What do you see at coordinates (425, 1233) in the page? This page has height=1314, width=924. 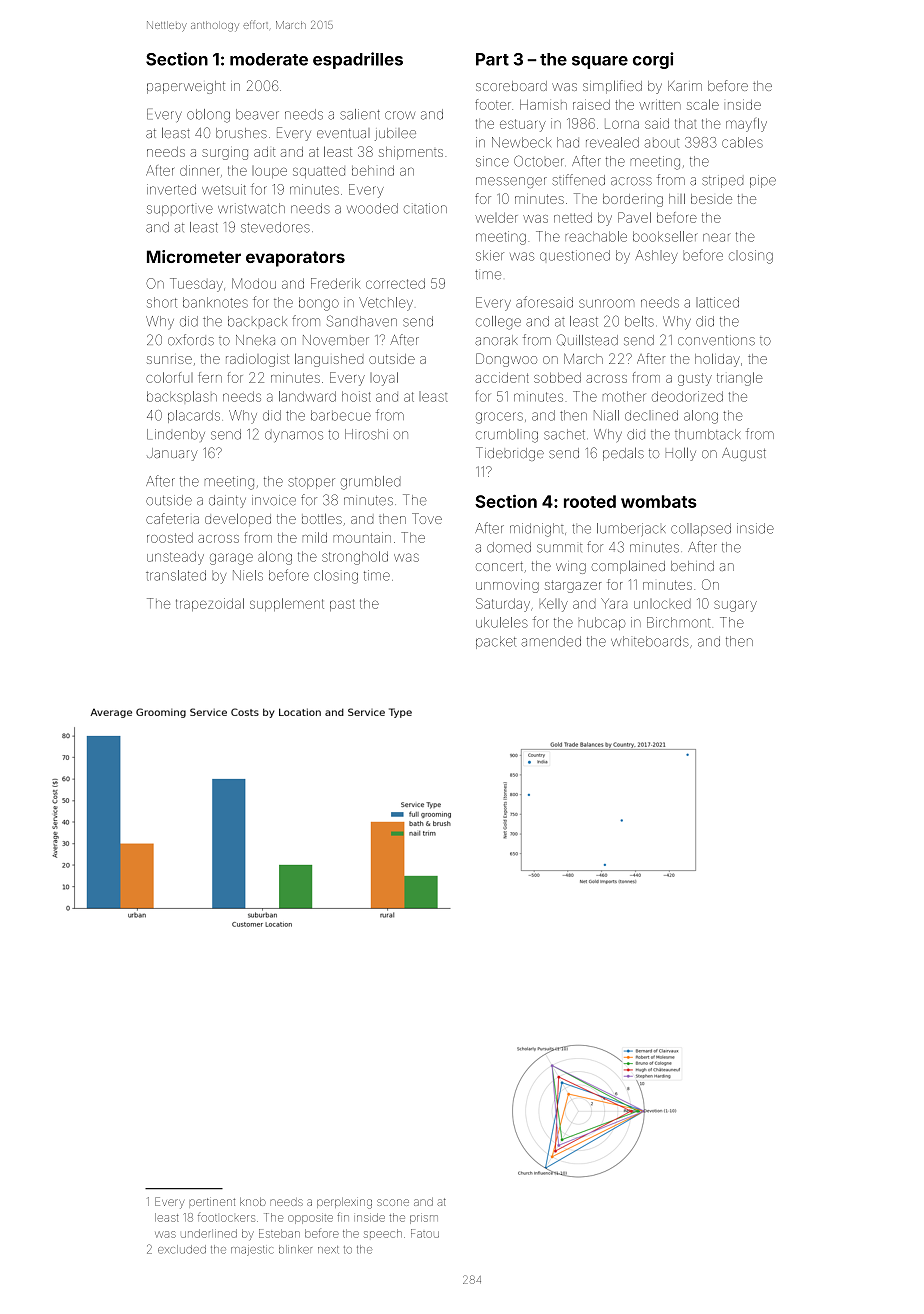 I see `Fatou` at bounding box center [425, 1233].
